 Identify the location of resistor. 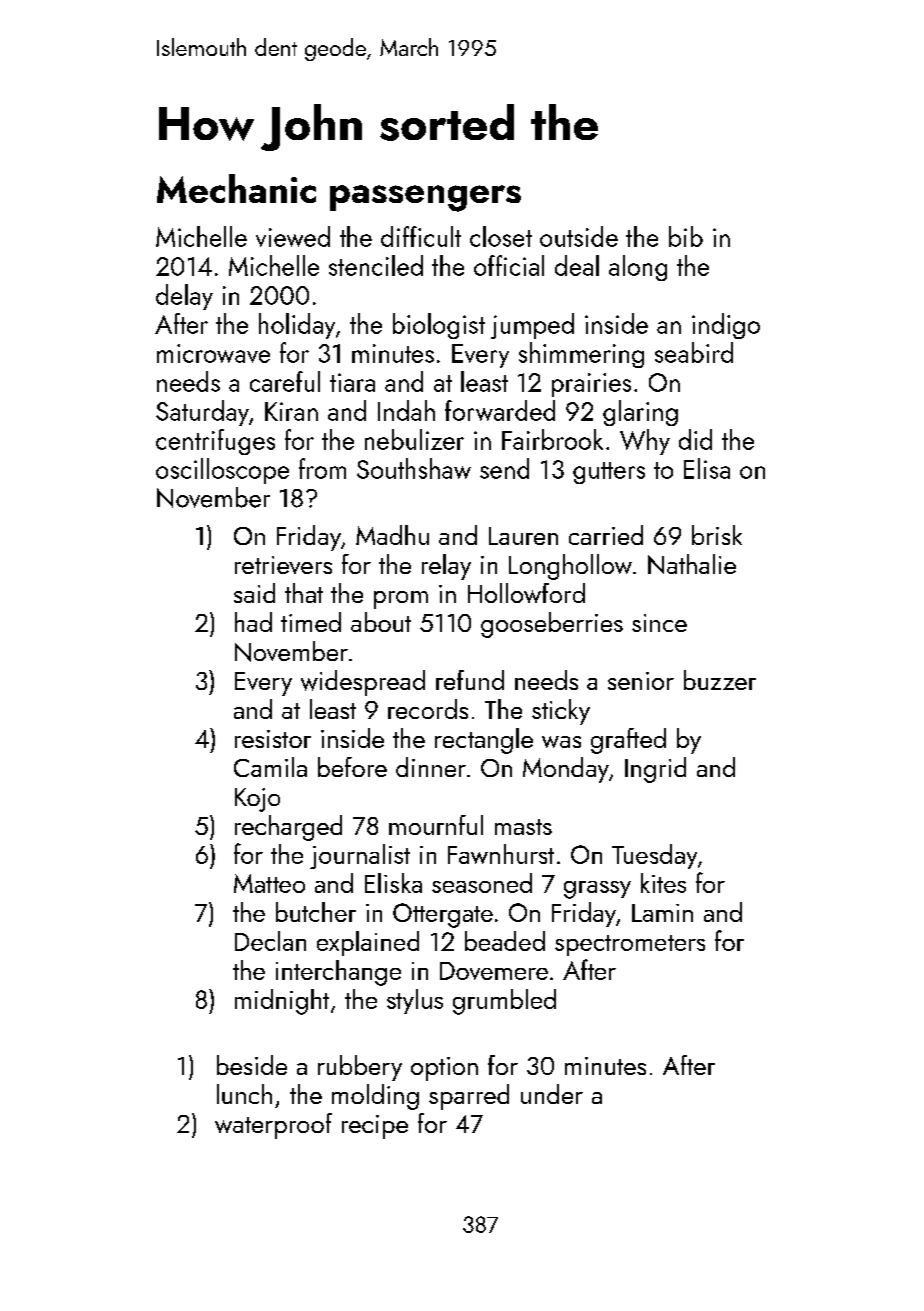
(273, 739).
